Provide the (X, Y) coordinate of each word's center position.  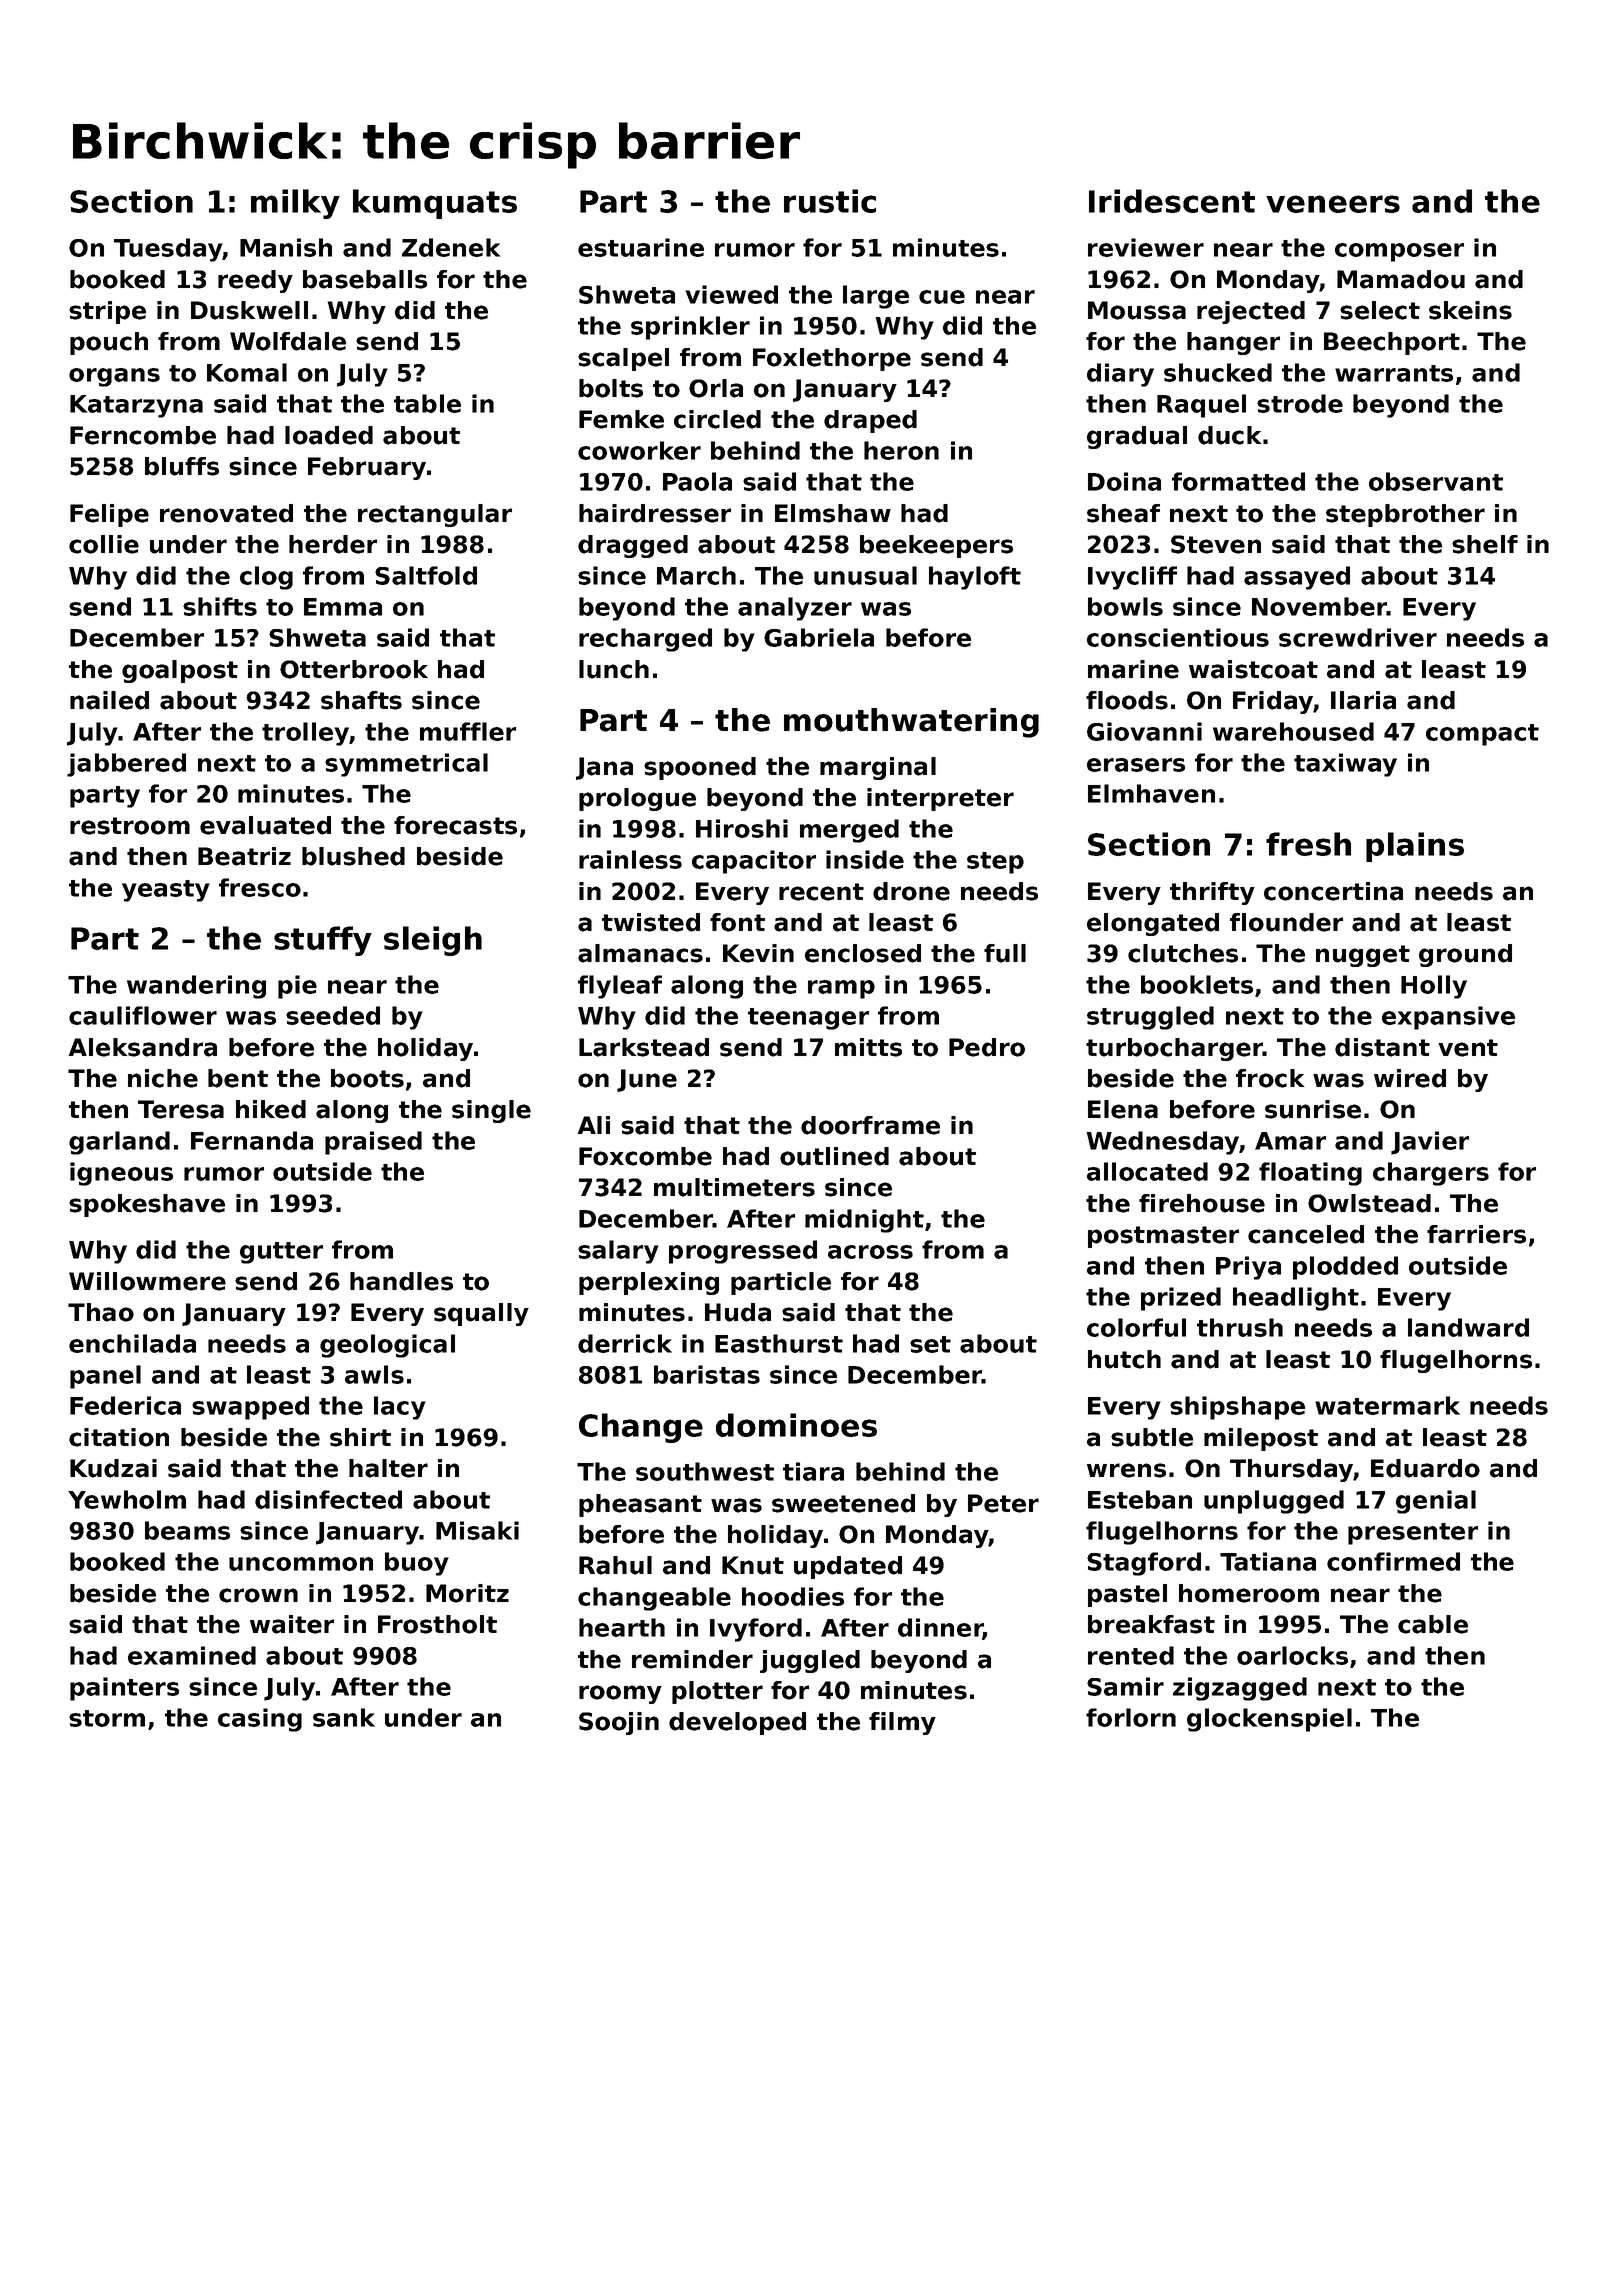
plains (1415, 847)
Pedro (987, 1047)
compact (1482, 735)
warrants (1394, 373)
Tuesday (168, 250)
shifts (220, 606)
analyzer (795, 609)
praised (373, 1143)
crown (258, 1595)
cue (942, 297)
